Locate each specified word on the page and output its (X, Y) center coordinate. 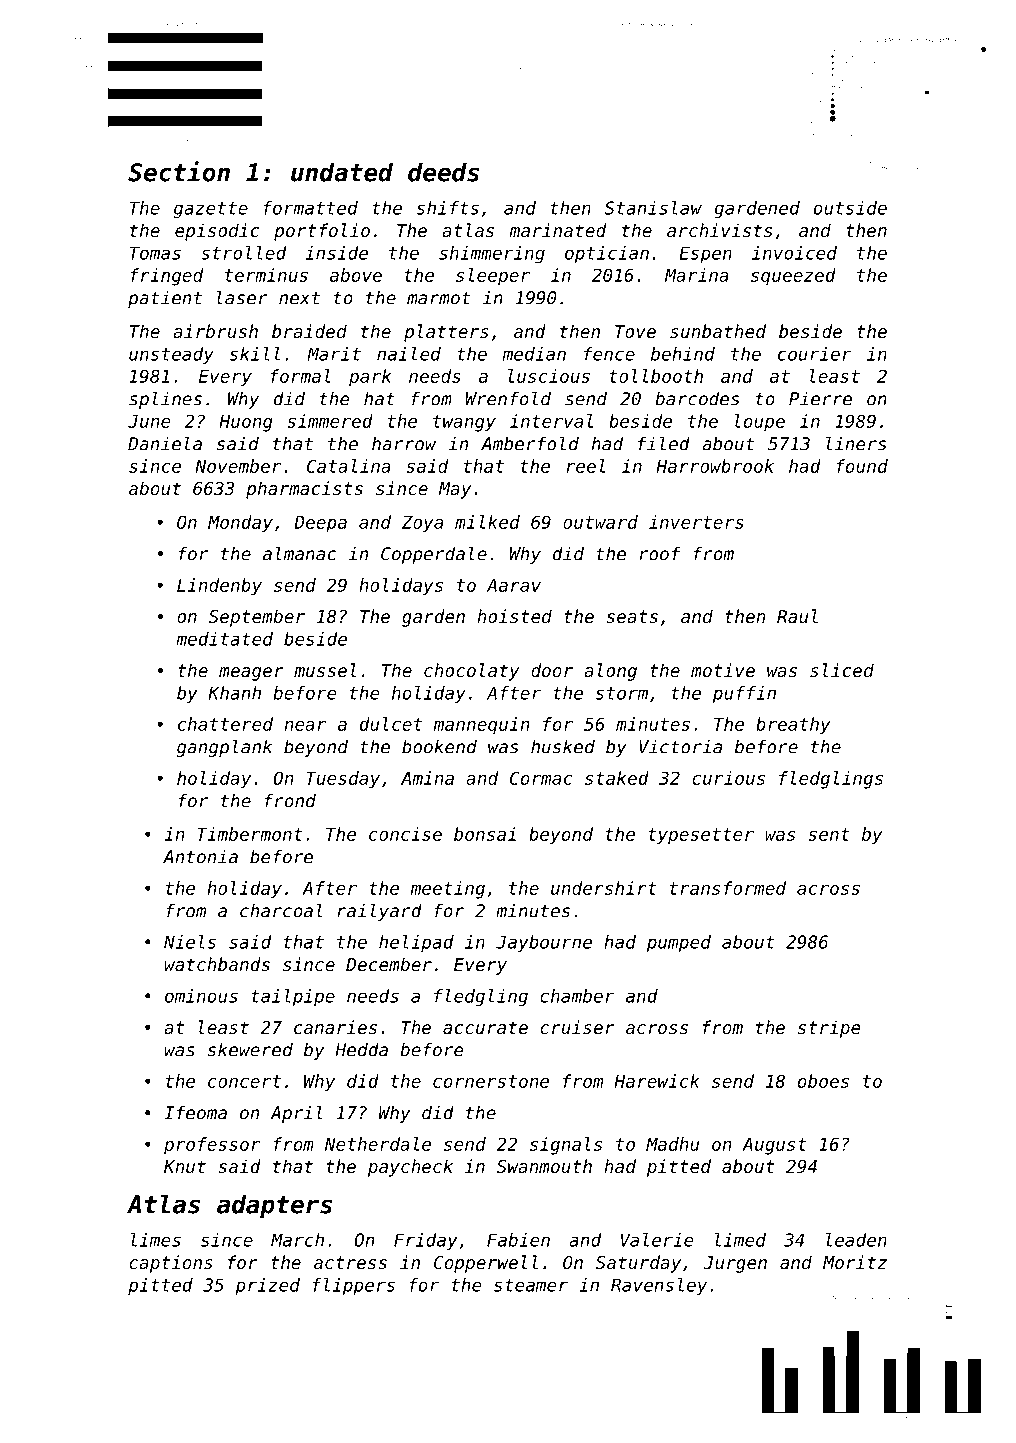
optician (607, 254)
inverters (696, 522)
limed (740, 1240)
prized (267, 1286)
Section (179, 171)
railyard (379, 912)
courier (815, 354)
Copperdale (434, 555)
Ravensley (659, 1286)
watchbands (217, 964)
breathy (793, 726)
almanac (300, 553)
